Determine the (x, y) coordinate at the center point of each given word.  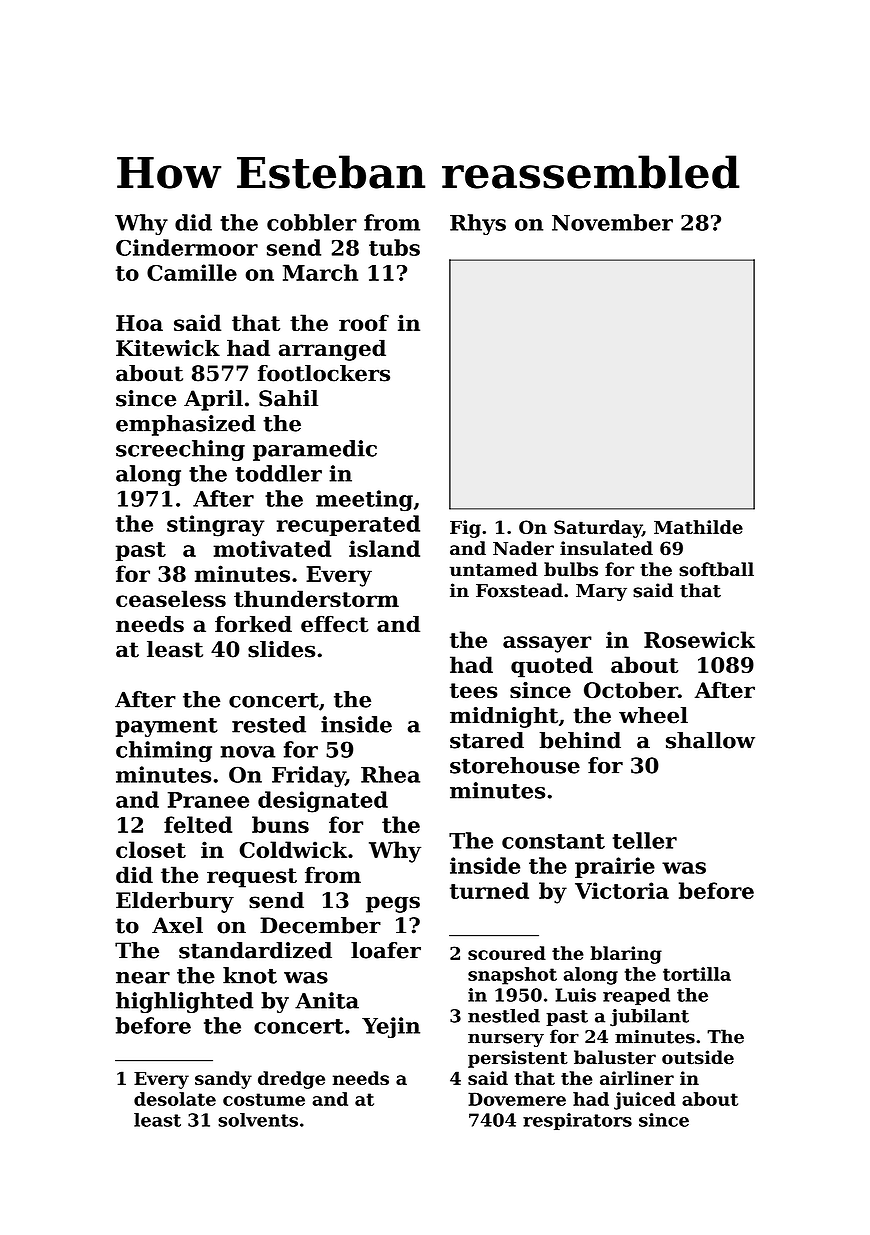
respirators (577, 1121)
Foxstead (519, 590)
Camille (192, 272)
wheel (653, 715)
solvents (258, 1120)
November (612, 222)
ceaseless (171, 598)
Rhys (478, 224)
